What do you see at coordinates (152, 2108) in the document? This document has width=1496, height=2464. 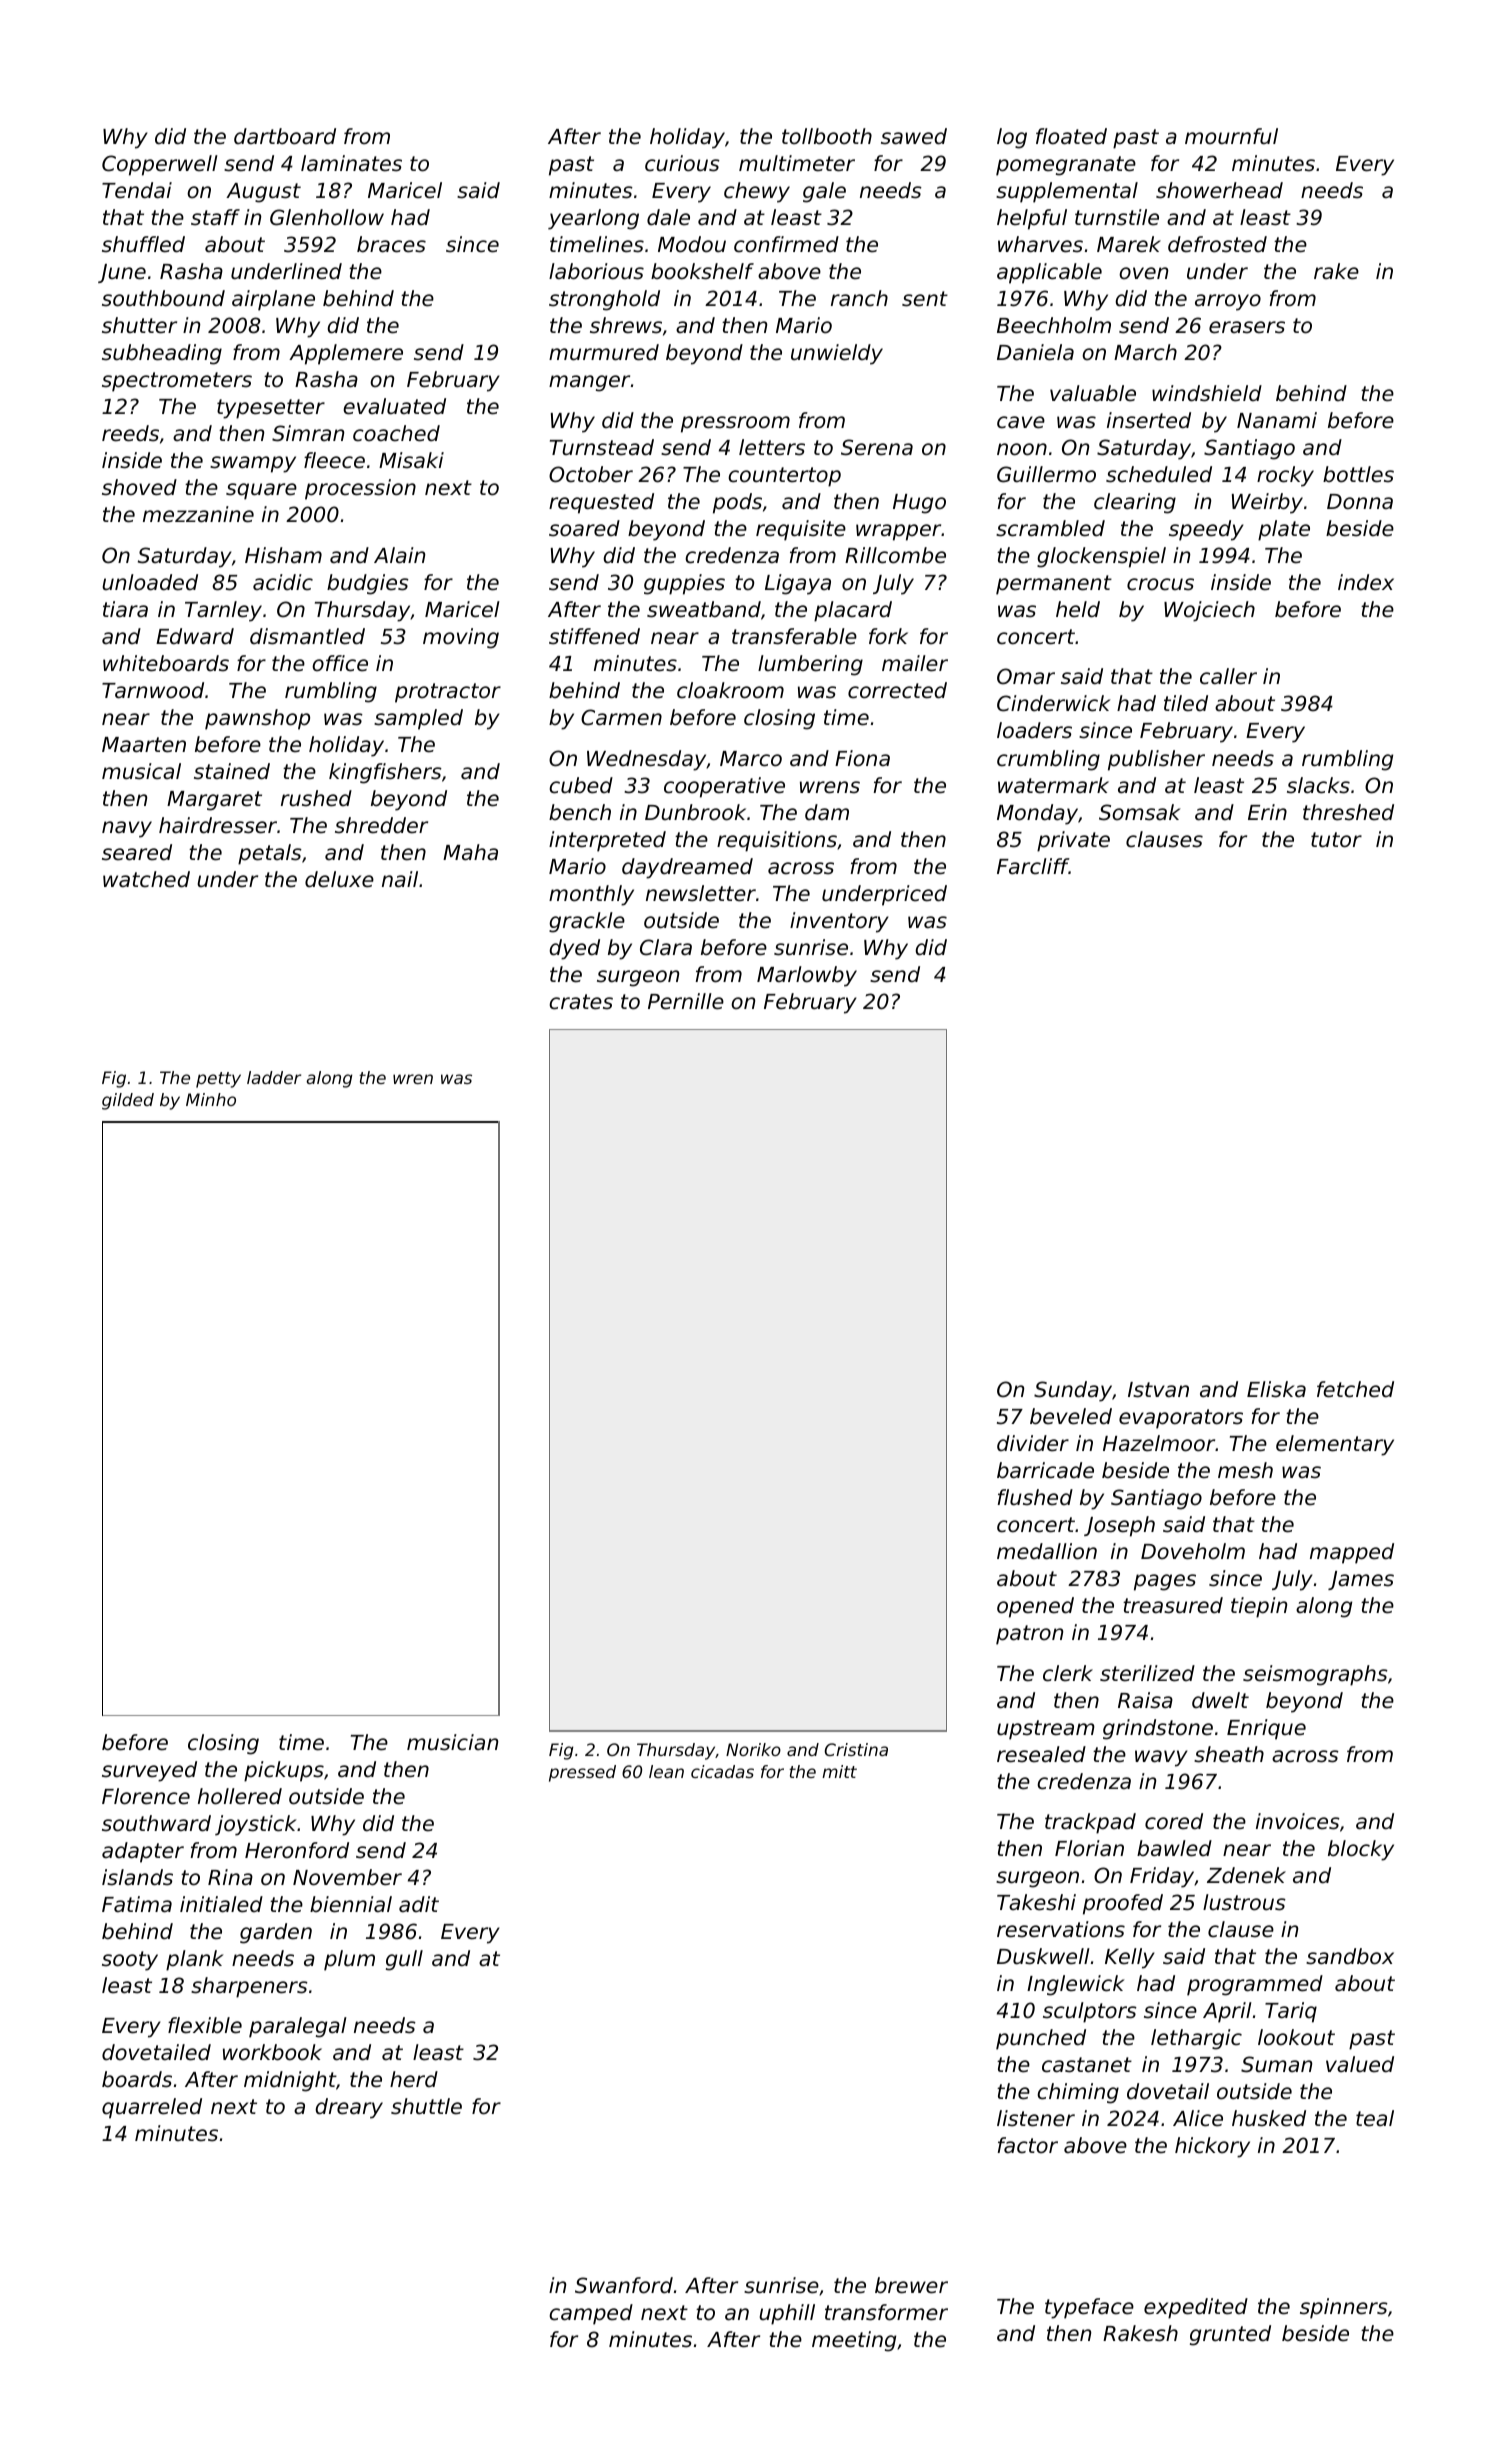 I see `quarreled` at bounding box center [152, 2108].
